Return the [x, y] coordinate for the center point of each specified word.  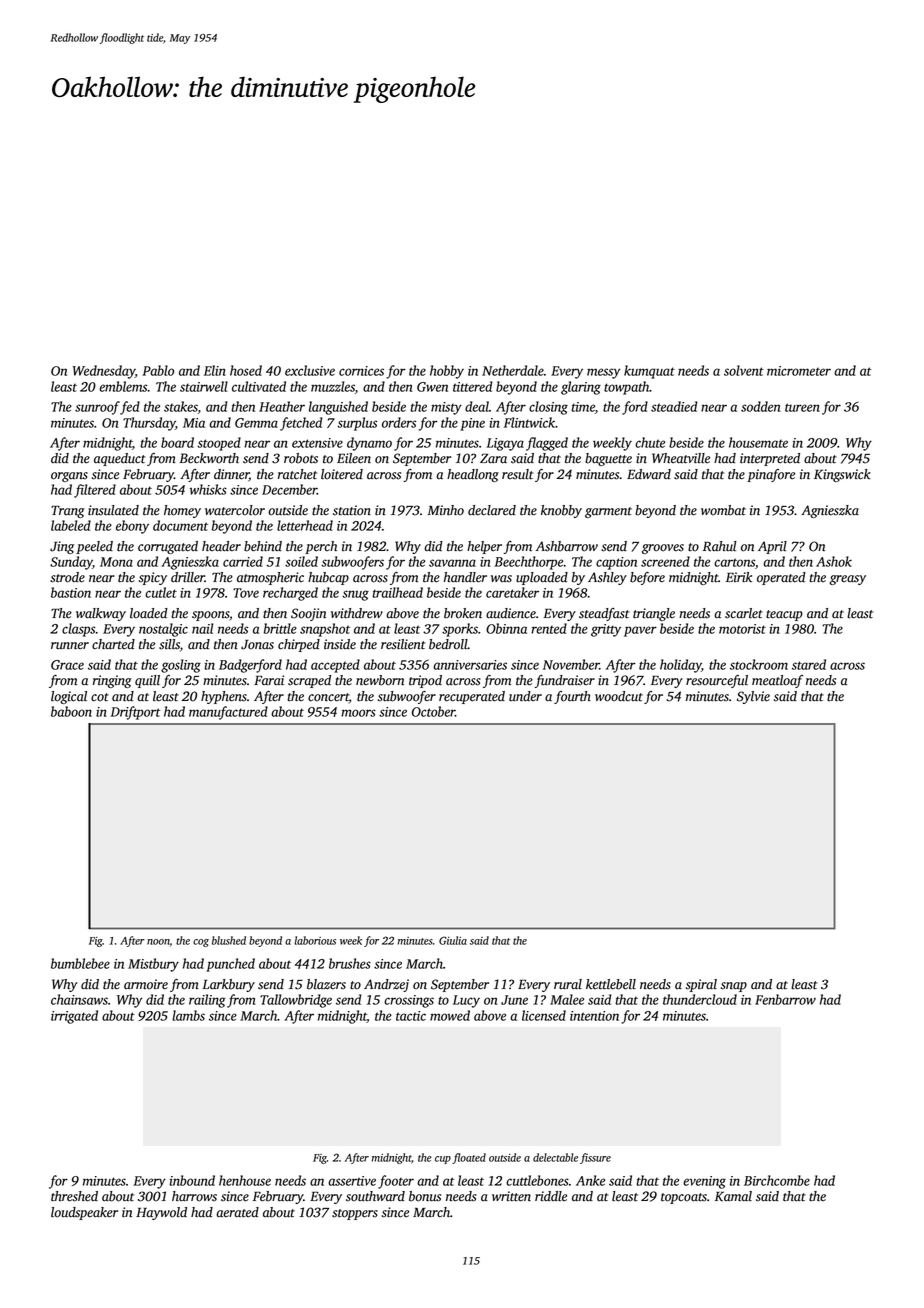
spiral [701, 985]
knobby [561, 511]
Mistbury [153, 965]
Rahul [720, 546]
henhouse [245, 1180]
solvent [744, 370]
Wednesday [104, 372]
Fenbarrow [785, 999]
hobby [447, 372]
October [433, 711]
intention [594, 1016]
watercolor [235, 510]
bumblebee [80, 963]
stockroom [759, 664]
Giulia [453, 940]
